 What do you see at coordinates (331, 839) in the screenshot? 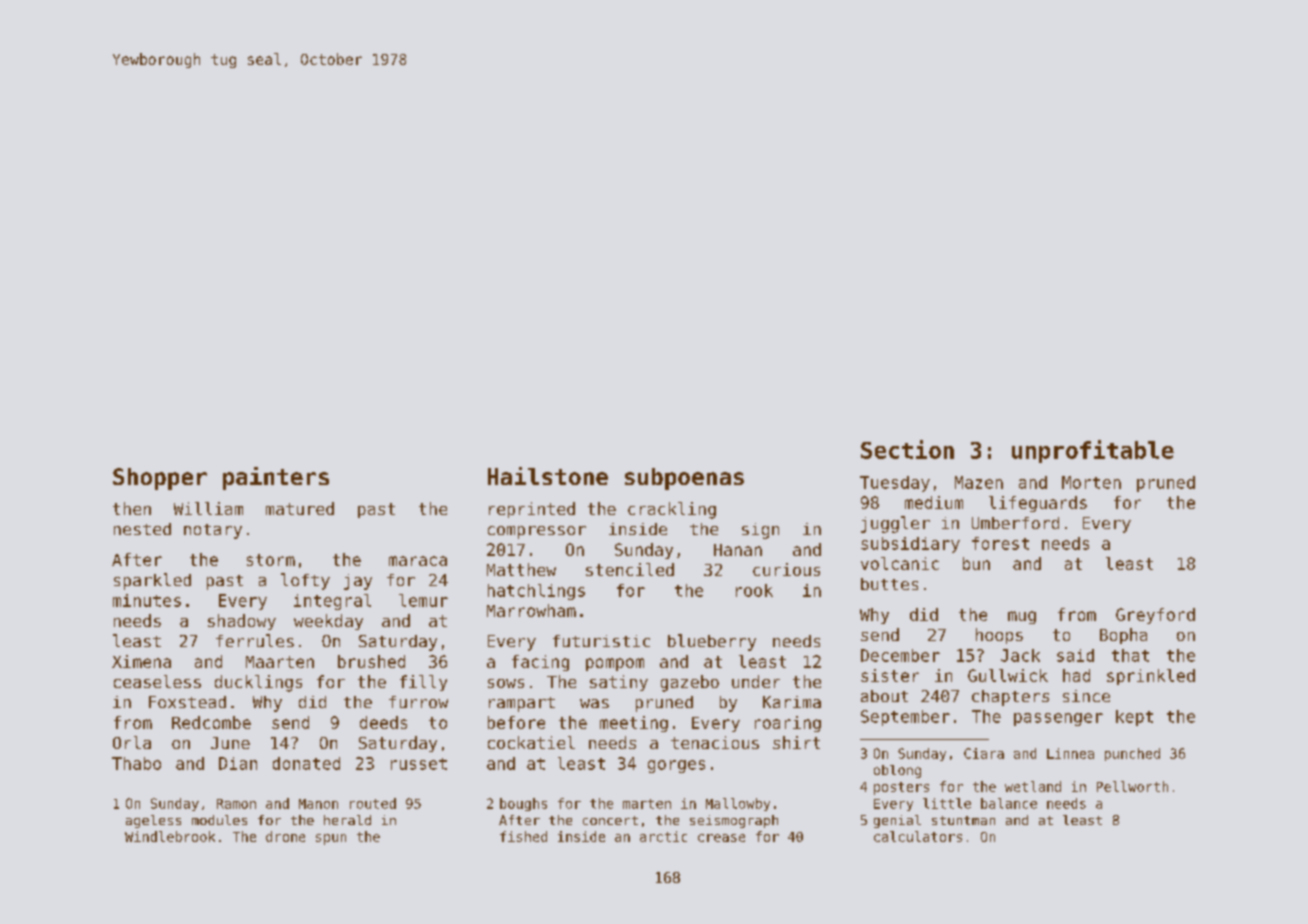
I see `spun` at bounding box center [331, 839].
